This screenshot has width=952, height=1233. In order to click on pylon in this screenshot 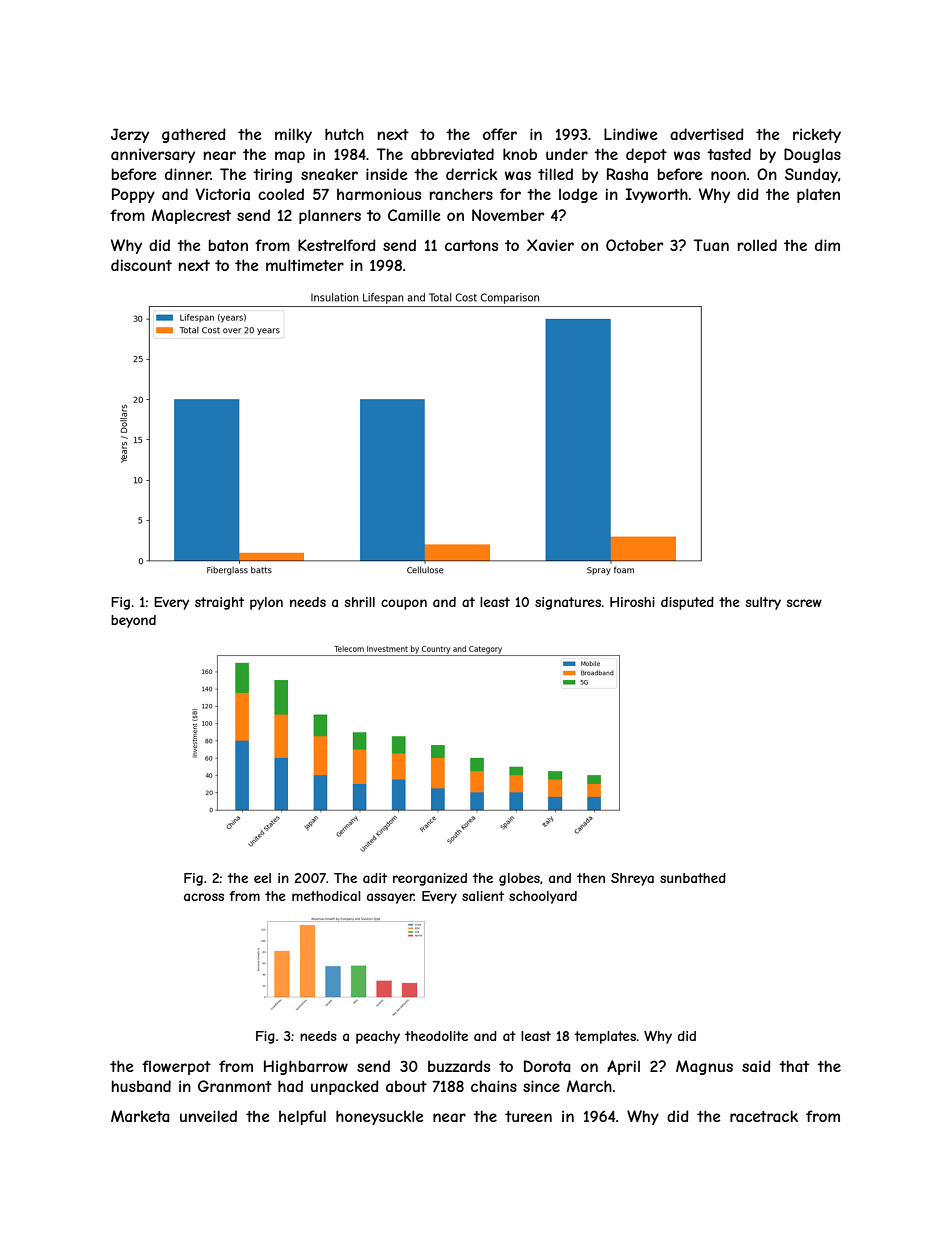, I will do `click(266, 603)`.
